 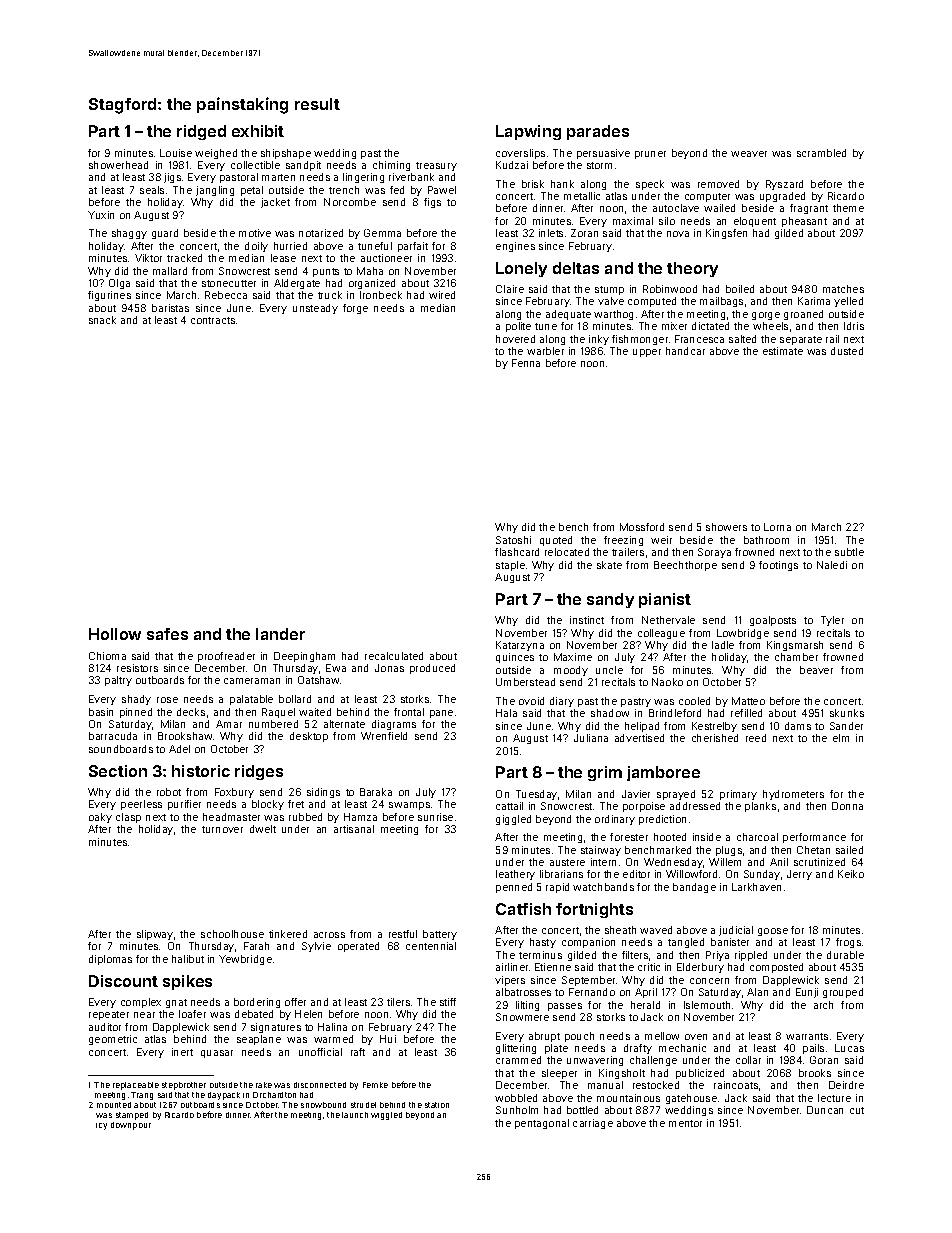 What do you see at coordinates (201, 132) in the screenshot?
I see `ridged` at bounding box center [201, 132].
